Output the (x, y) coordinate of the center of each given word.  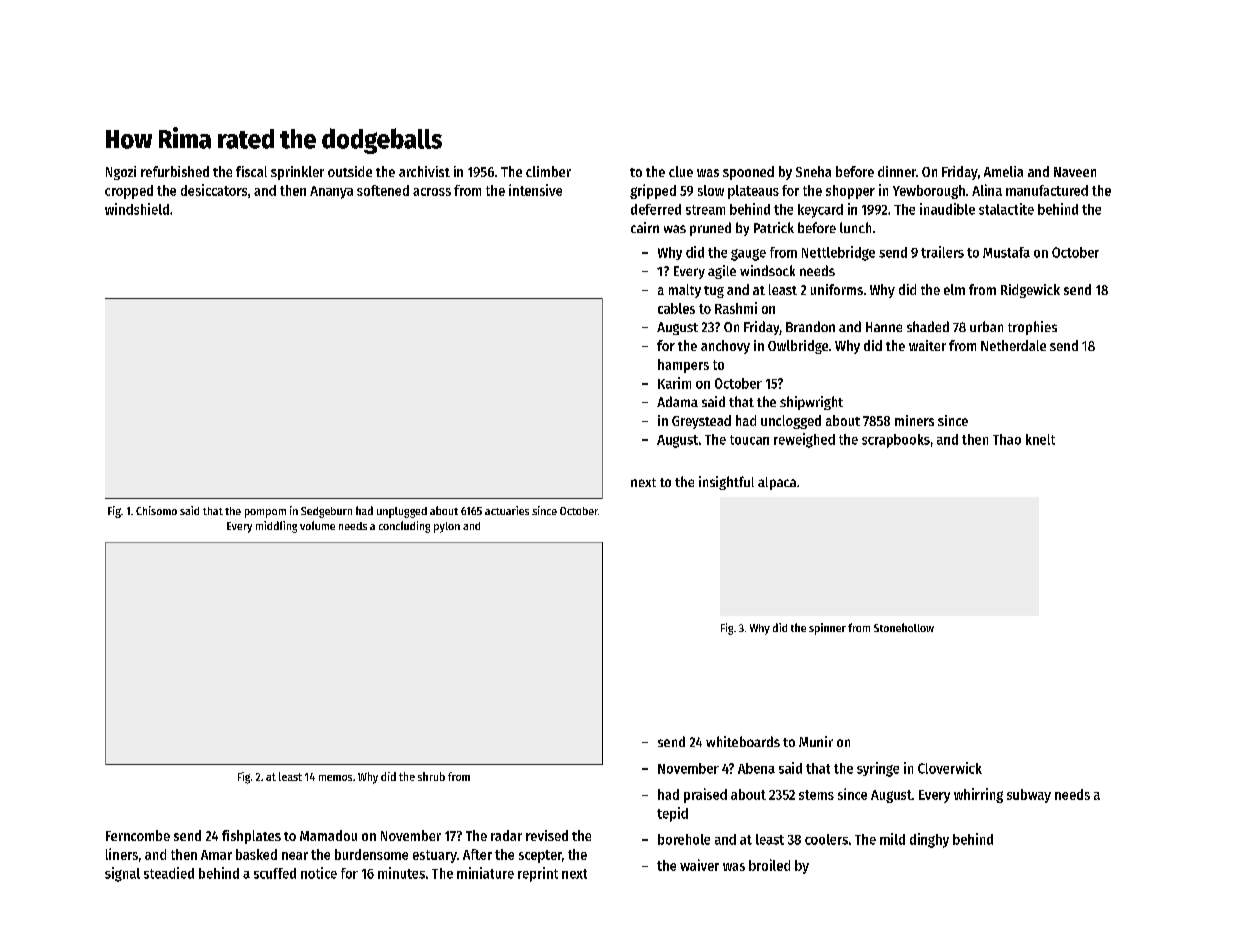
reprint (538, 874)
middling (276, 527)
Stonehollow (904, 627)
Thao (1007, 439)
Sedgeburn (326, 512)
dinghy (929, 840)
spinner (827, 629)
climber (548, 171)
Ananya (331, 192)
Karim (674, 383)
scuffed (275, 873)
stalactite (1006, 209)
